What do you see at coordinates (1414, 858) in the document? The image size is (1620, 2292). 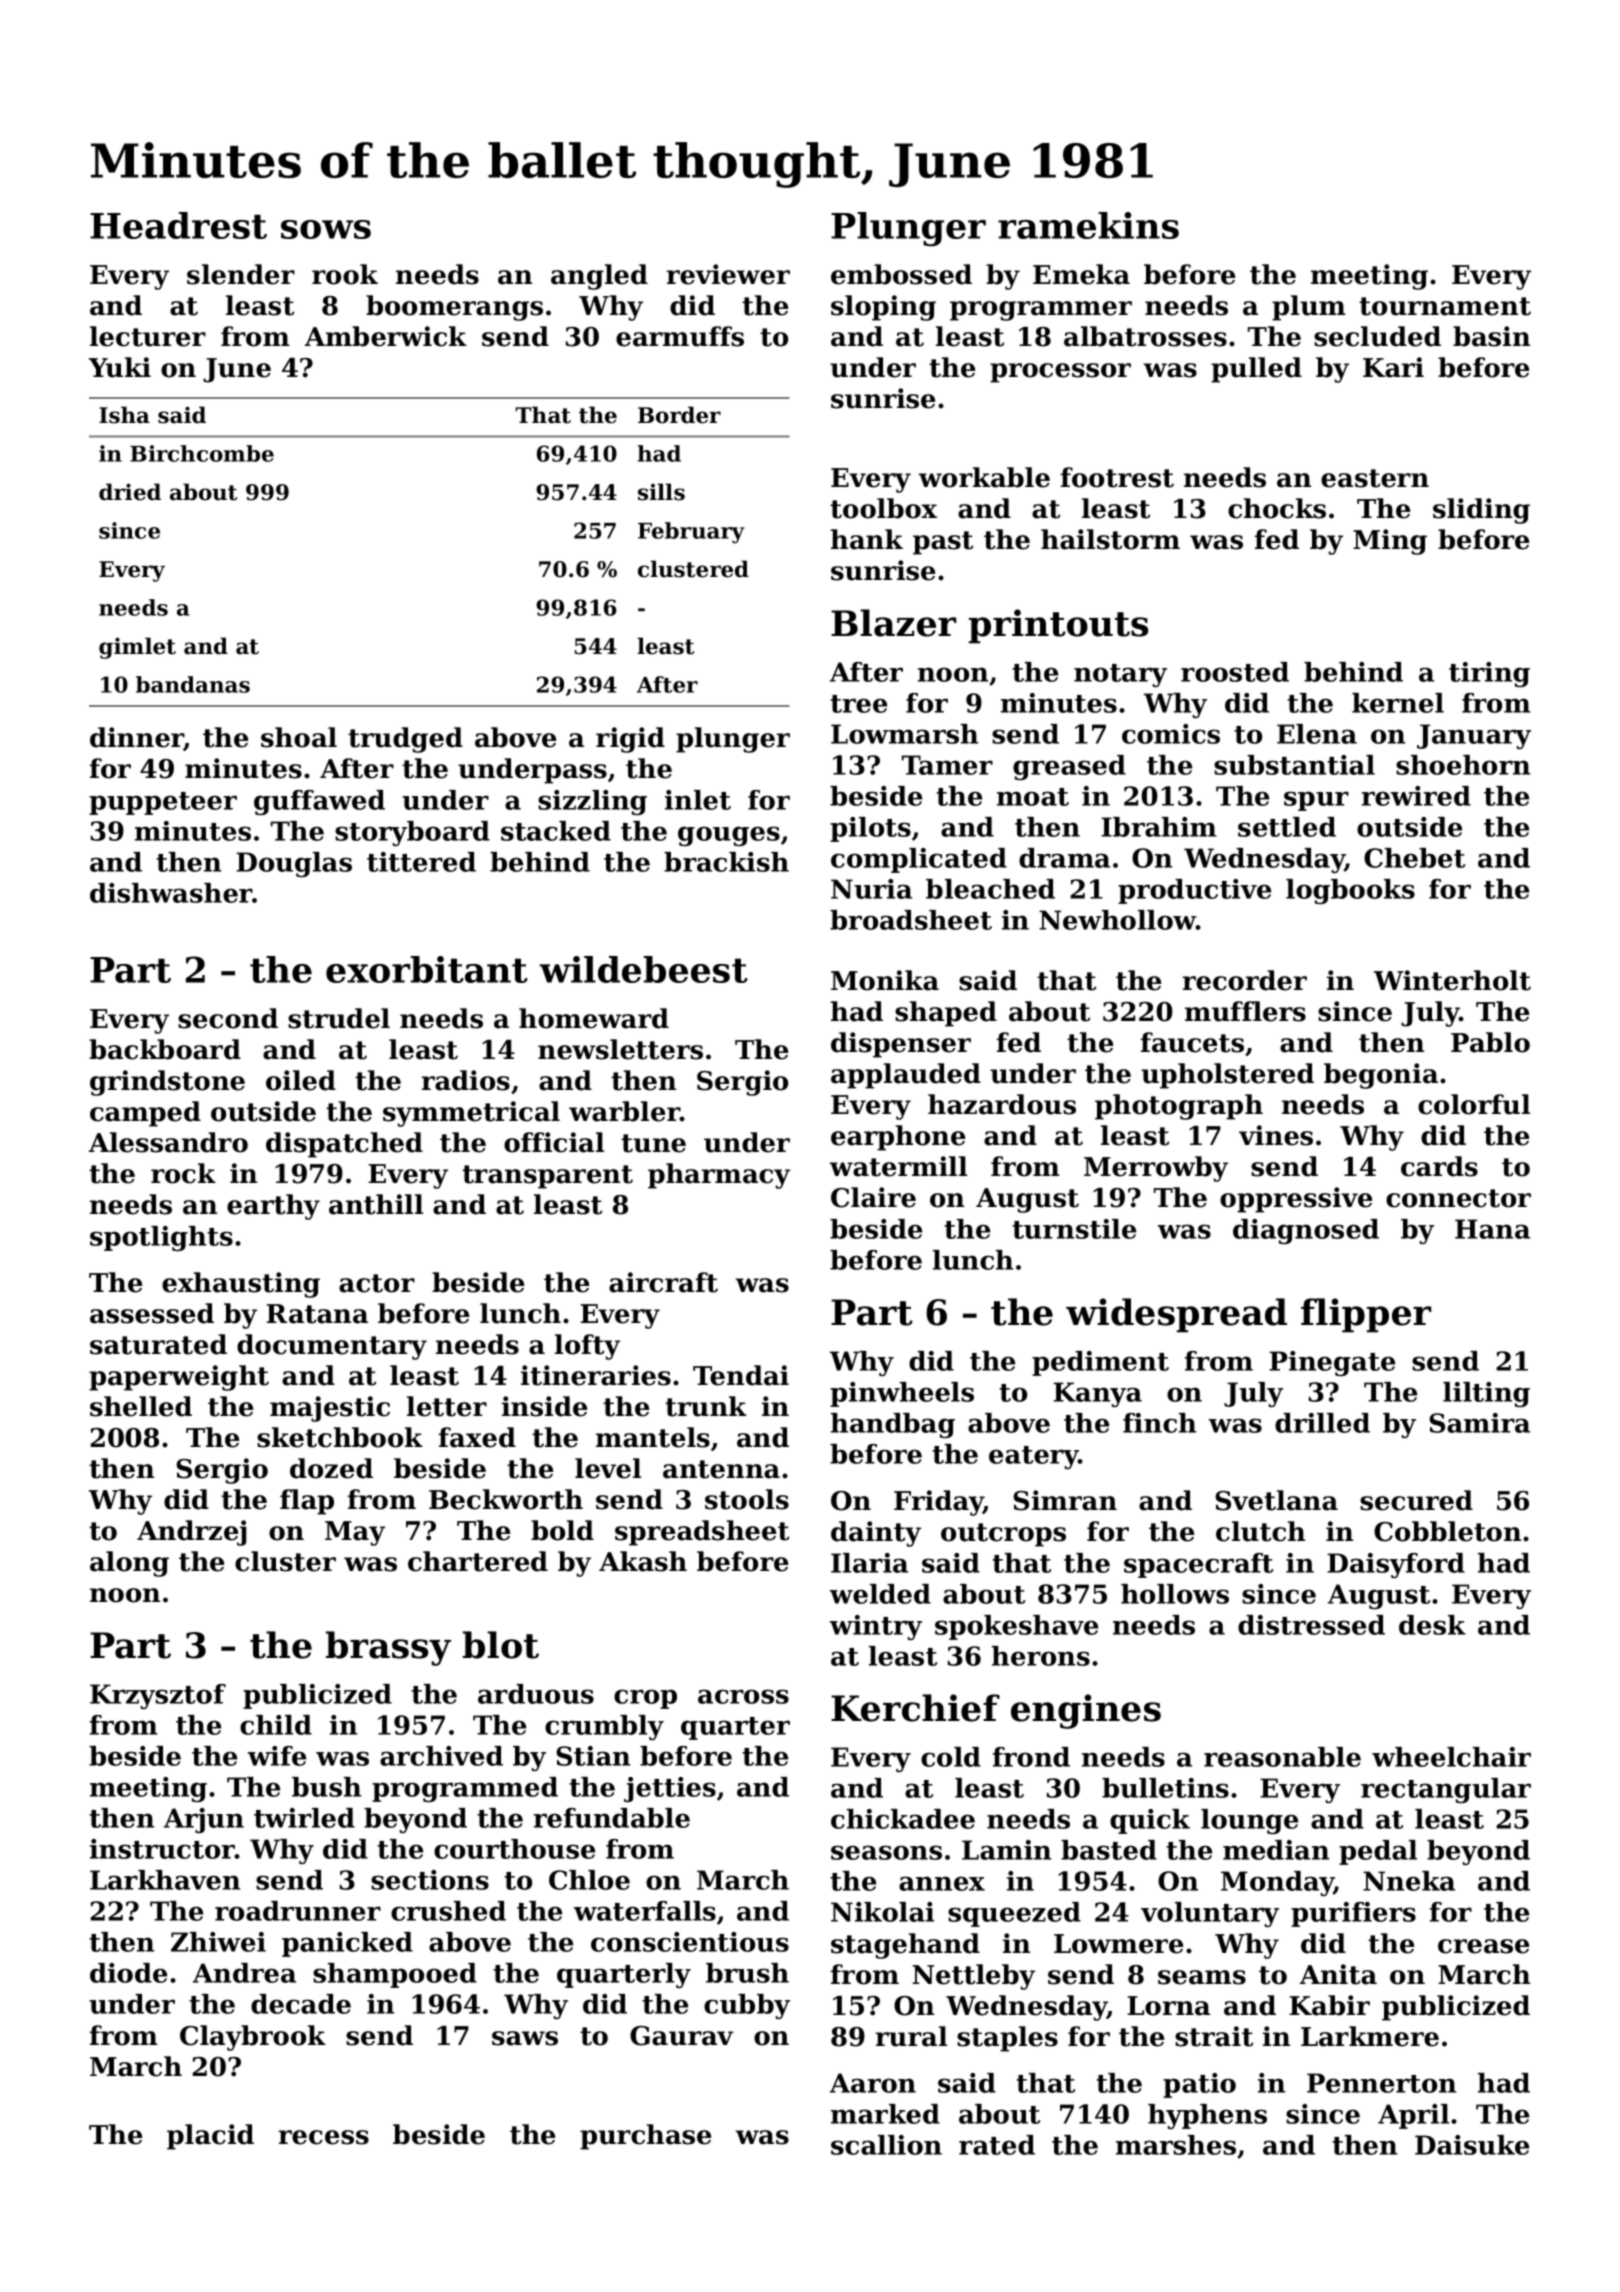 I see `Chebet` at bounding box center [1414, 858].
